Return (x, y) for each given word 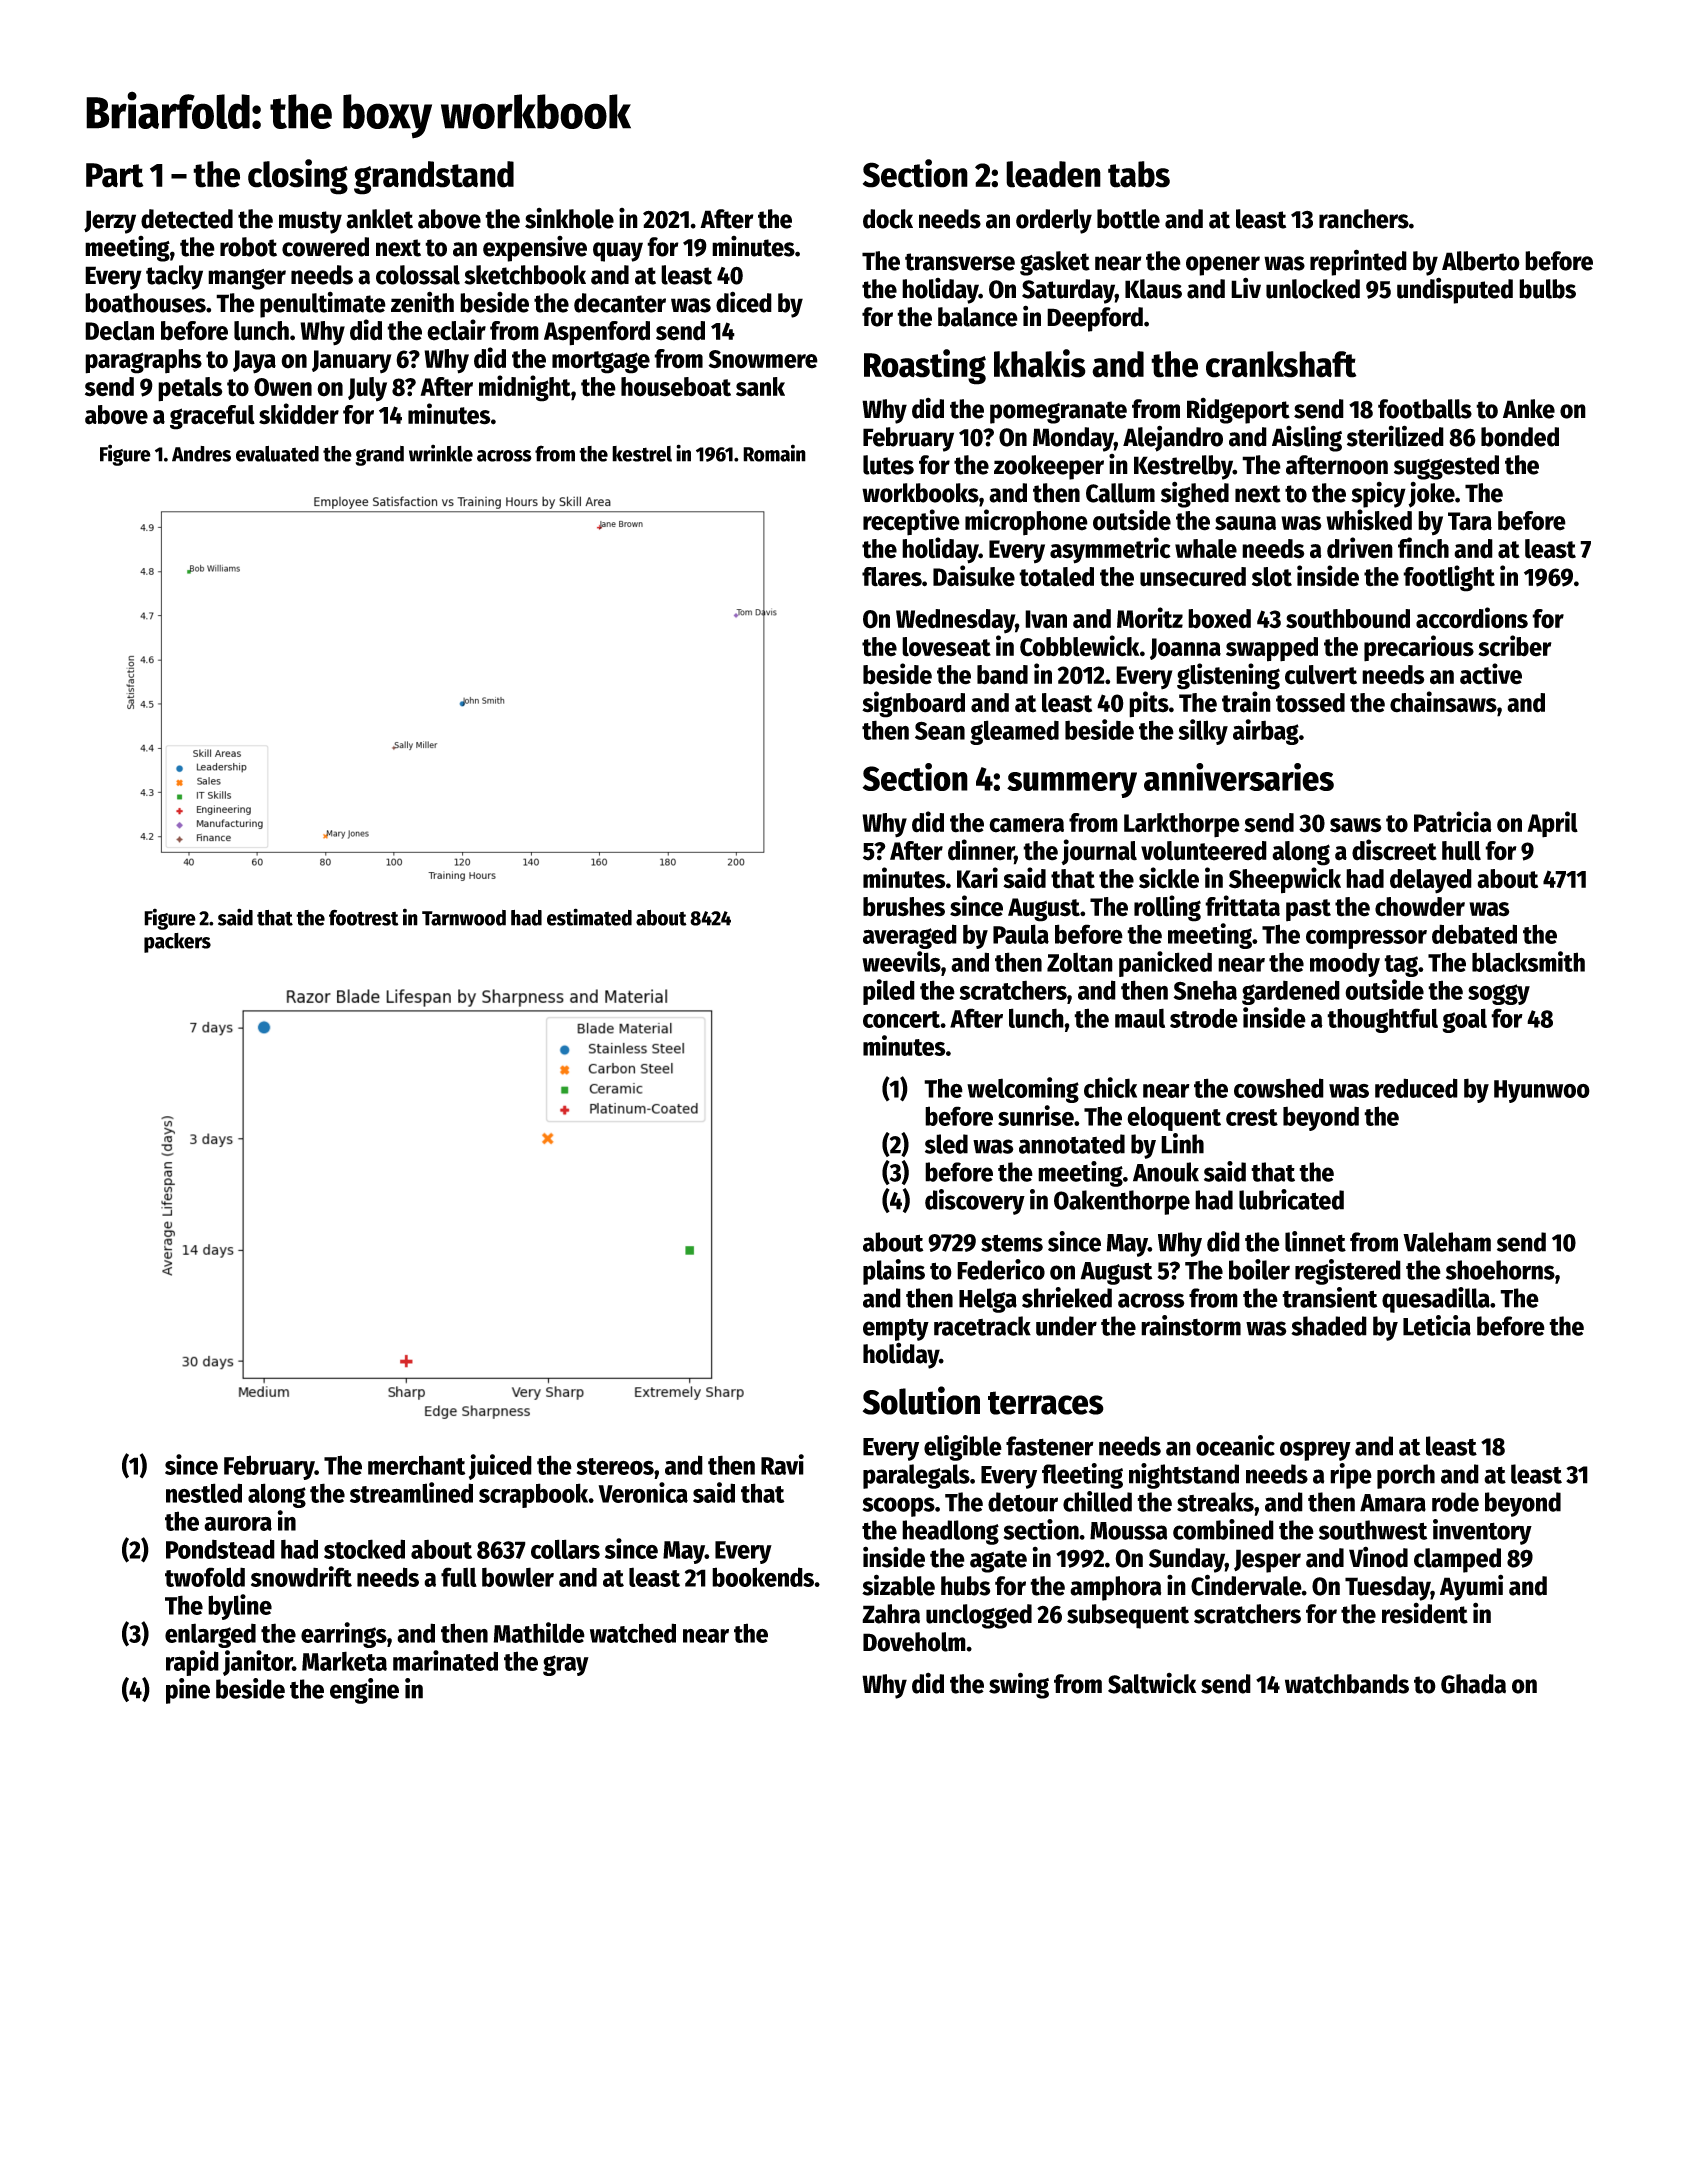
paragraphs (143, 361)
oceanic (1235, 1445)
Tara (1470, 521)
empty (896, 1329)
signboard (913, 704)
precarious (1419, 648)
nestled (204, 1493)
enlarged (210, 1635)
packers (177, 943)
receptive (911, 522)
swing (1019, 1685)
